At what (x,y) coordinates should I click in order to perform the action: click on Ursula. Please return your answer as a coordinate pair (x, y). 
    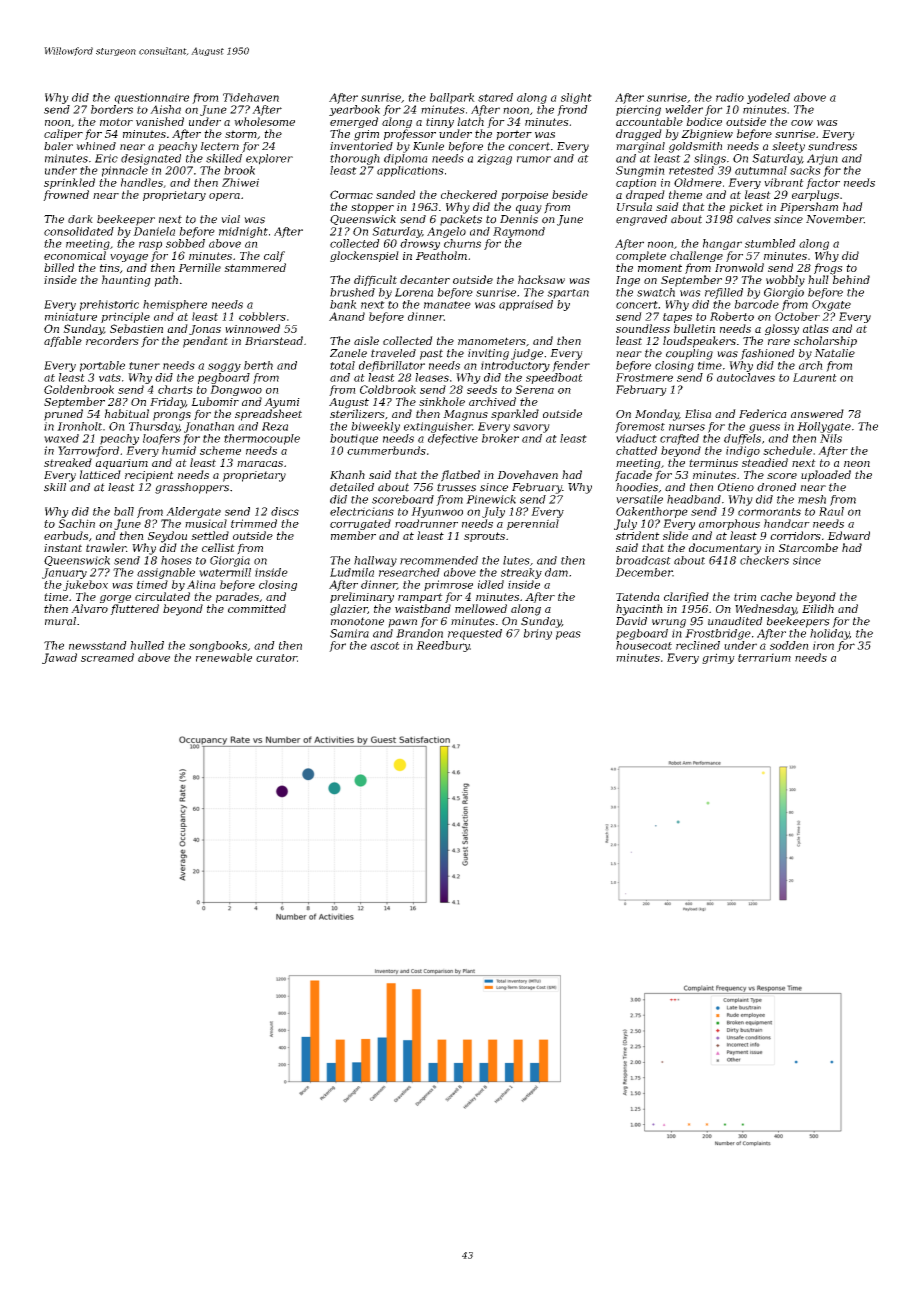
    Looking at the image, I should click on (634, 206).
